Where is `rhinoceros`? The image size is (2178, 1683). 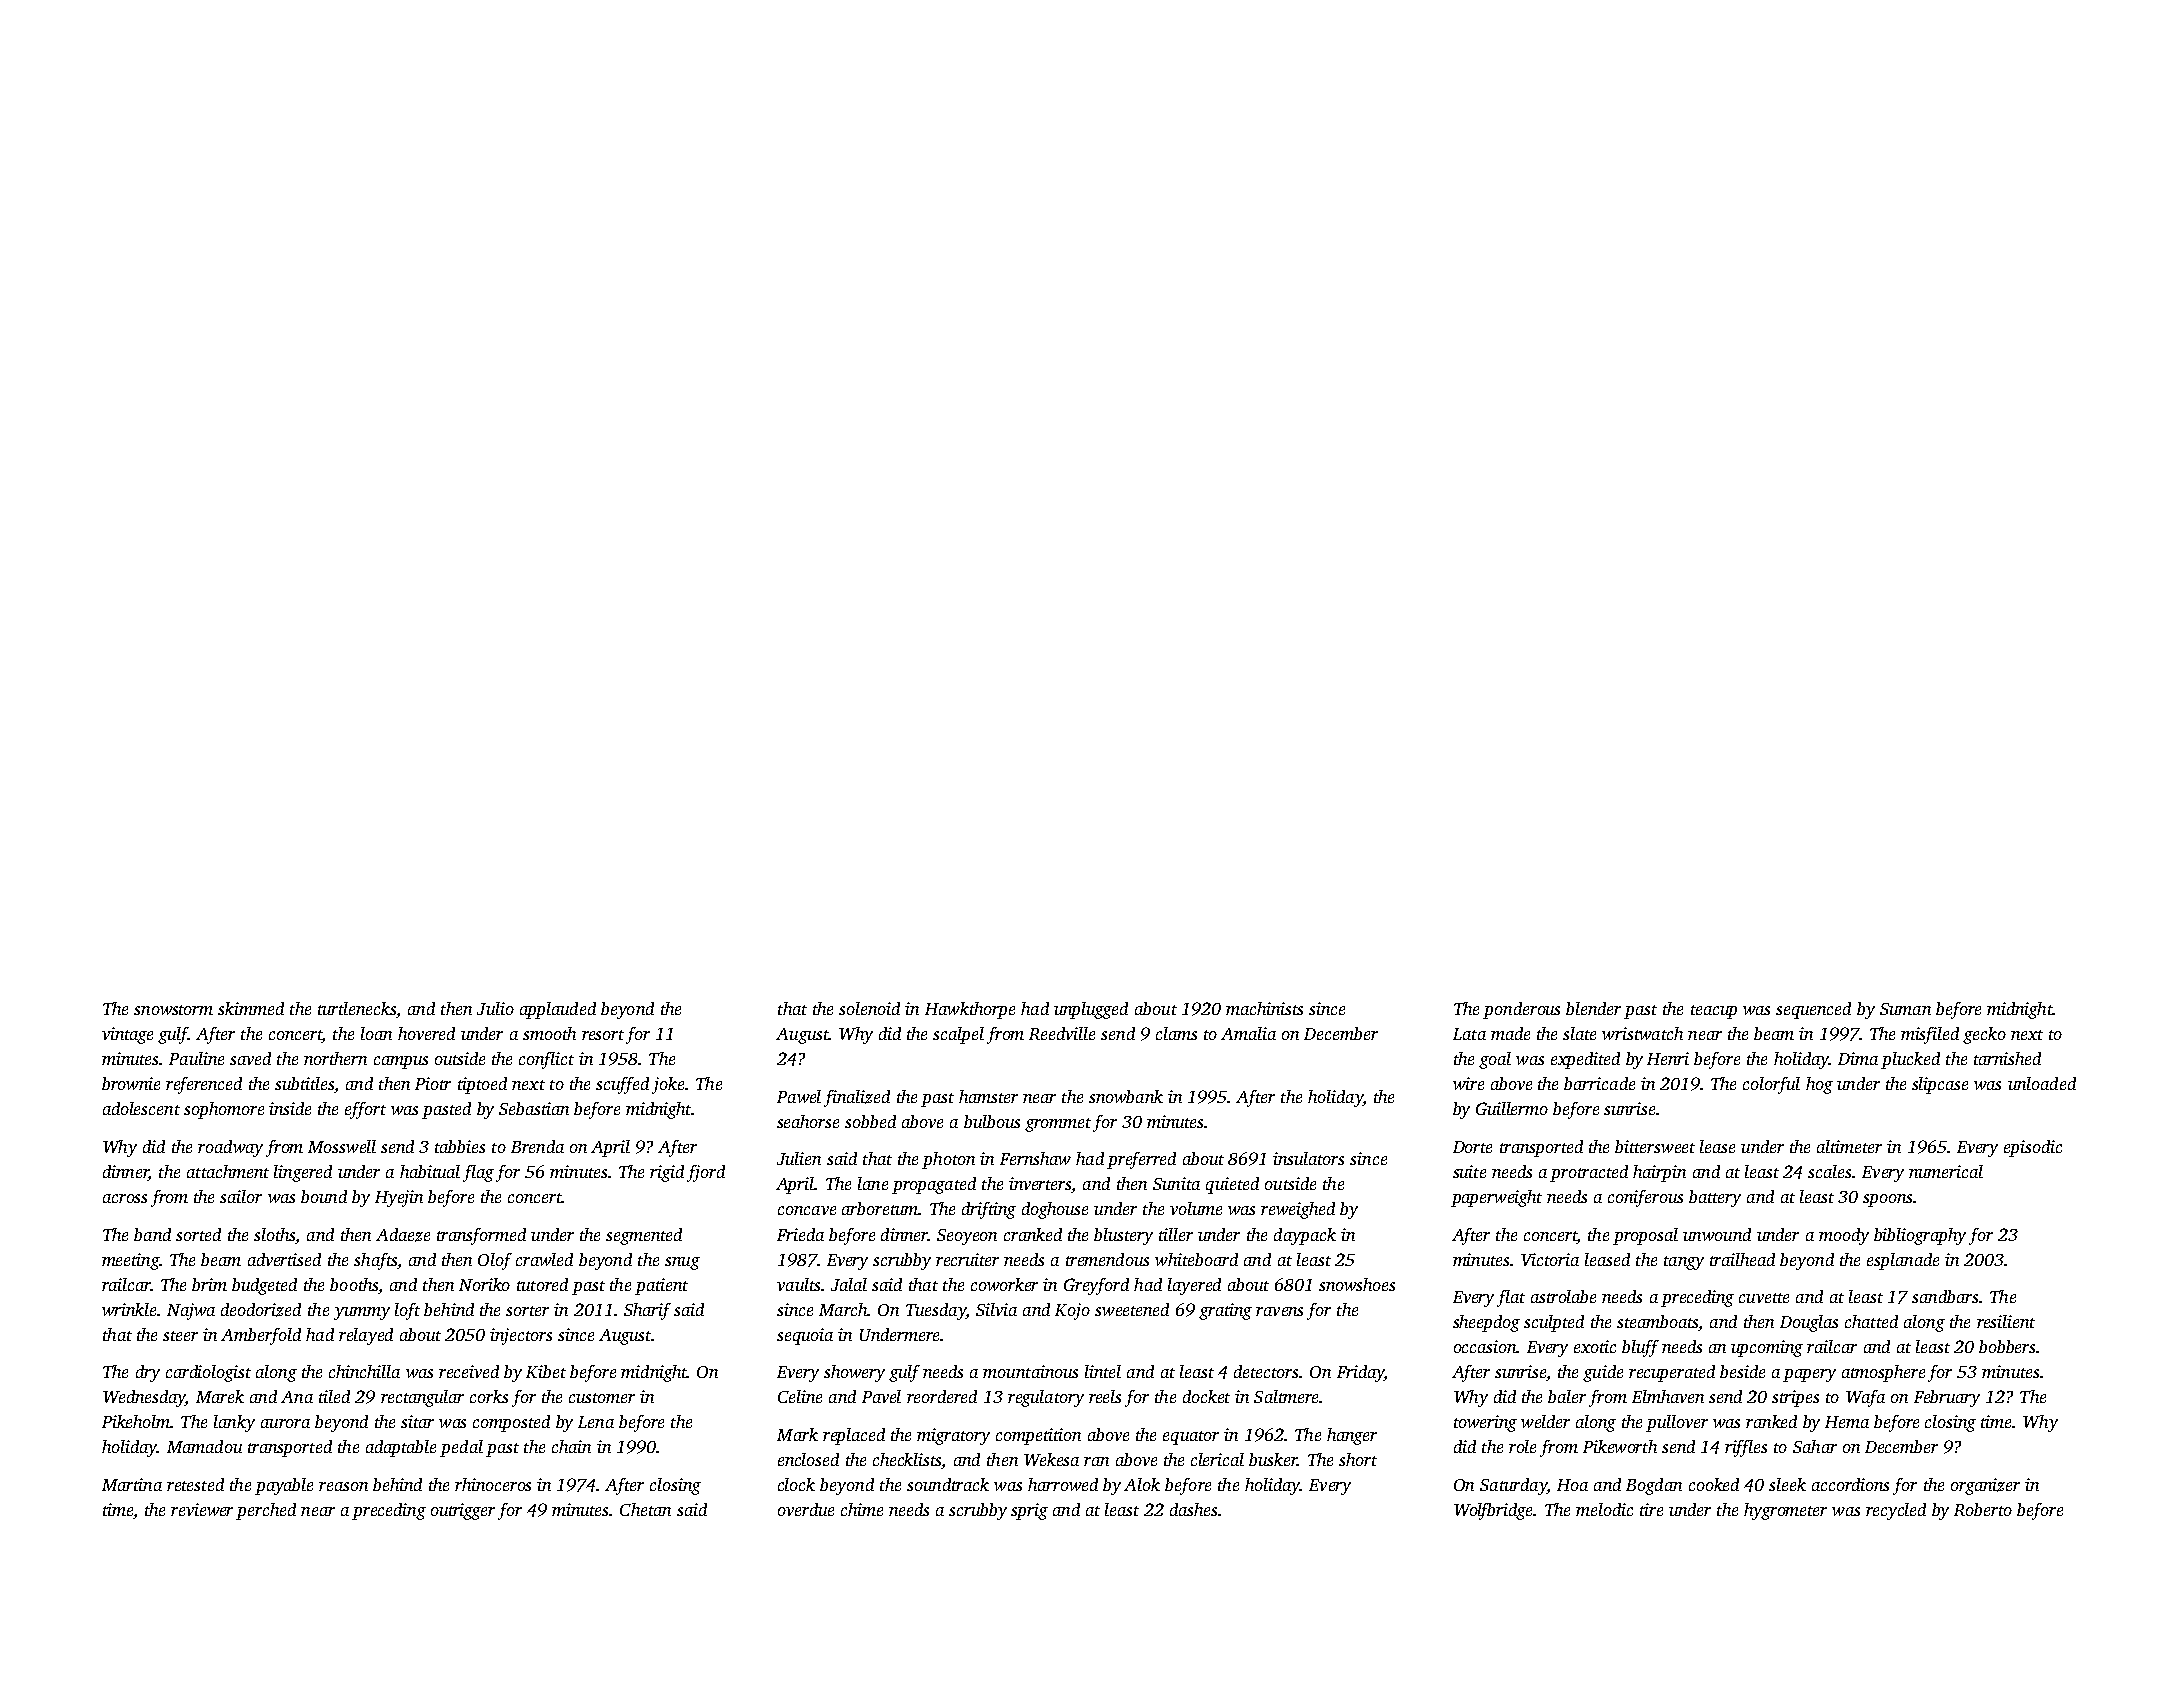 rhinoceros is located at coordinates (493, 1484).
